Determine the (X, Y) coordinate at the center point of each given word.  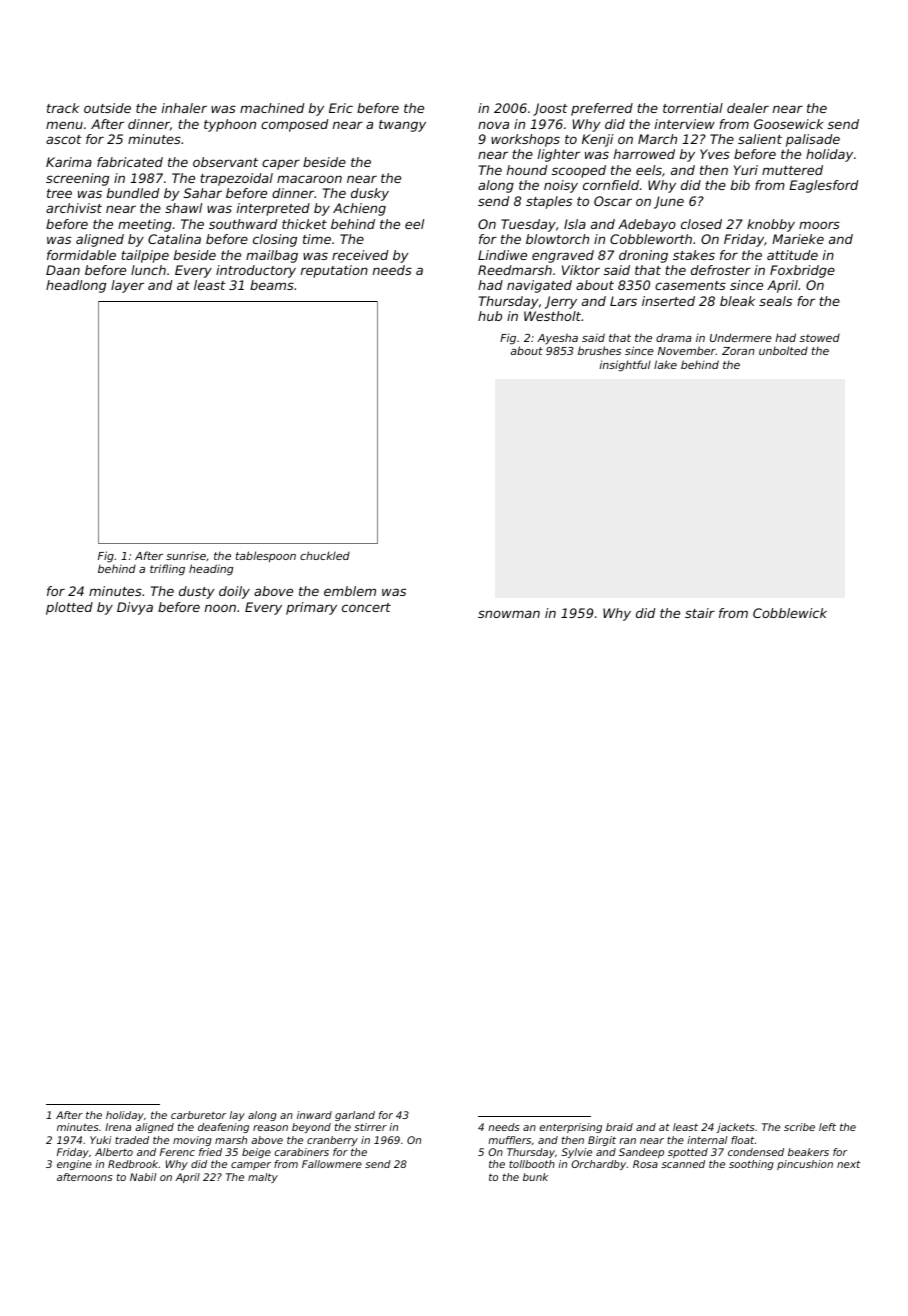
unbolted (783, 350)
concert (366, 607)
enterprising (571, 1128)
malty (263, 1178)
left (827, 1127)
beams (272, 285)
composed (294, 125)
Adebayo (647, 225)
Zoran (738, 351)
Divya (135, 608)
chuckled (325, 555)
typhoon (230, 125)
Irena (118, 1127)
